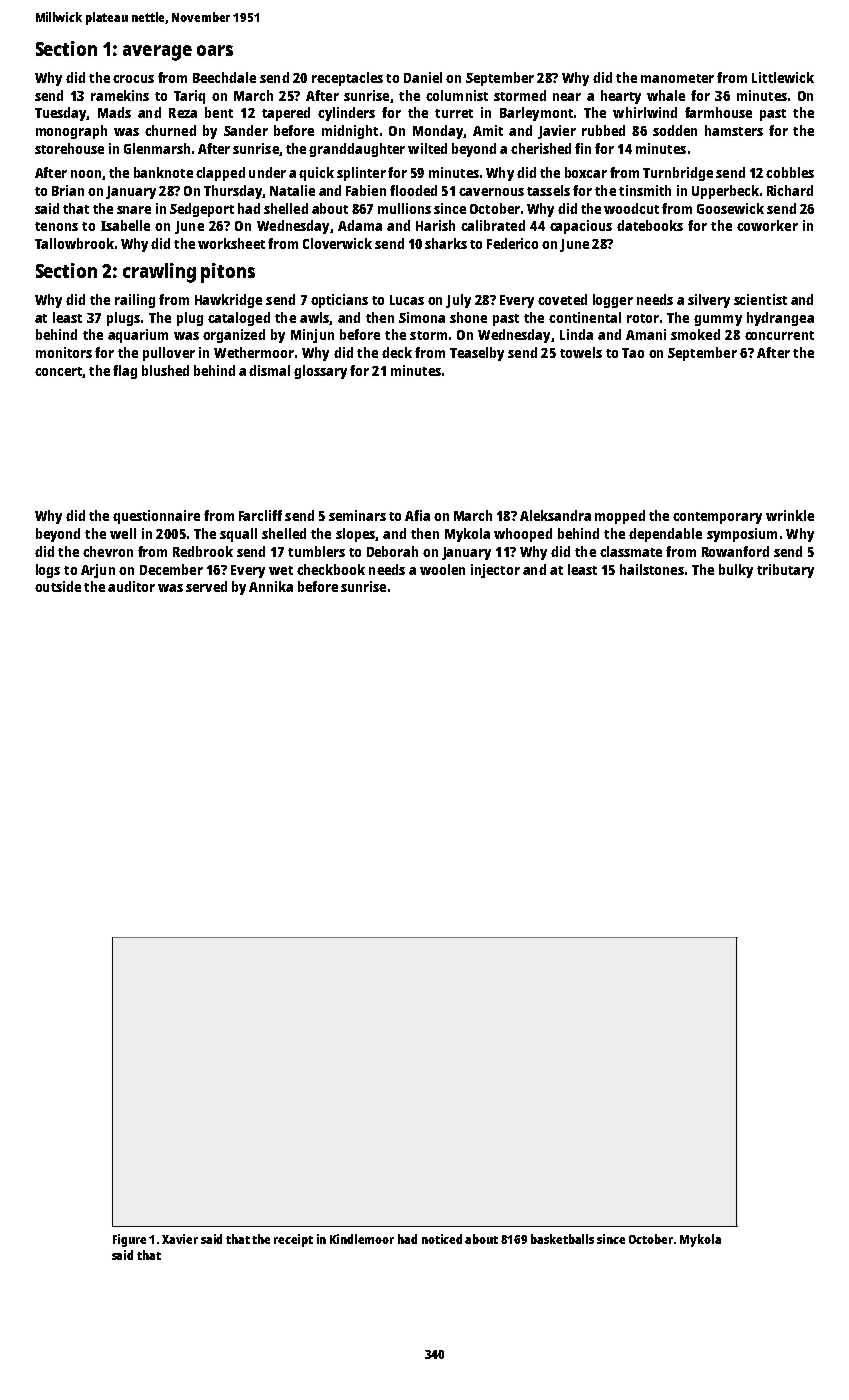  I want to click on datebooks, so click(650, 225).
